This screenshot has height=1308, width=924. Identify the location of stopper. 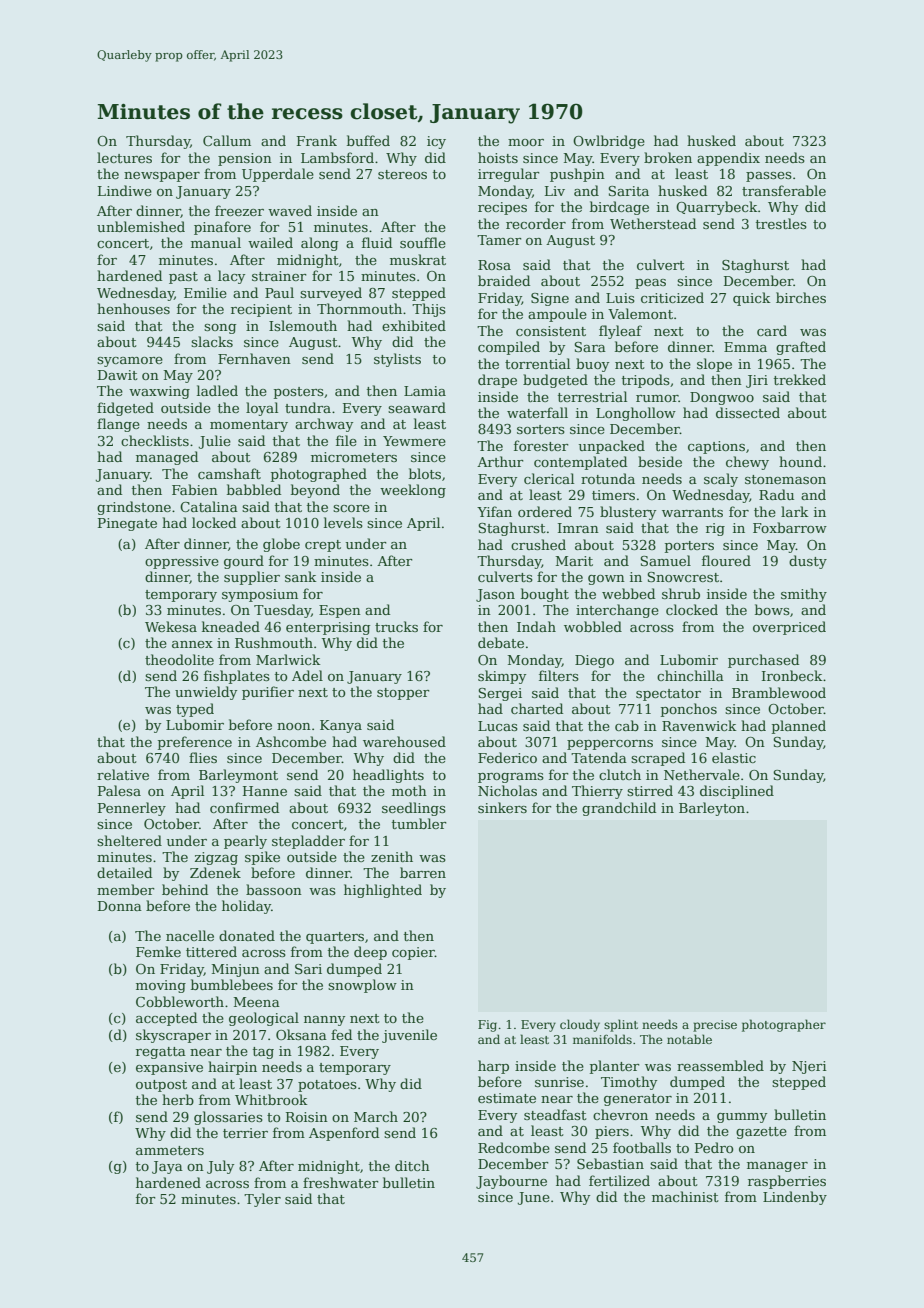
(403, 694).
